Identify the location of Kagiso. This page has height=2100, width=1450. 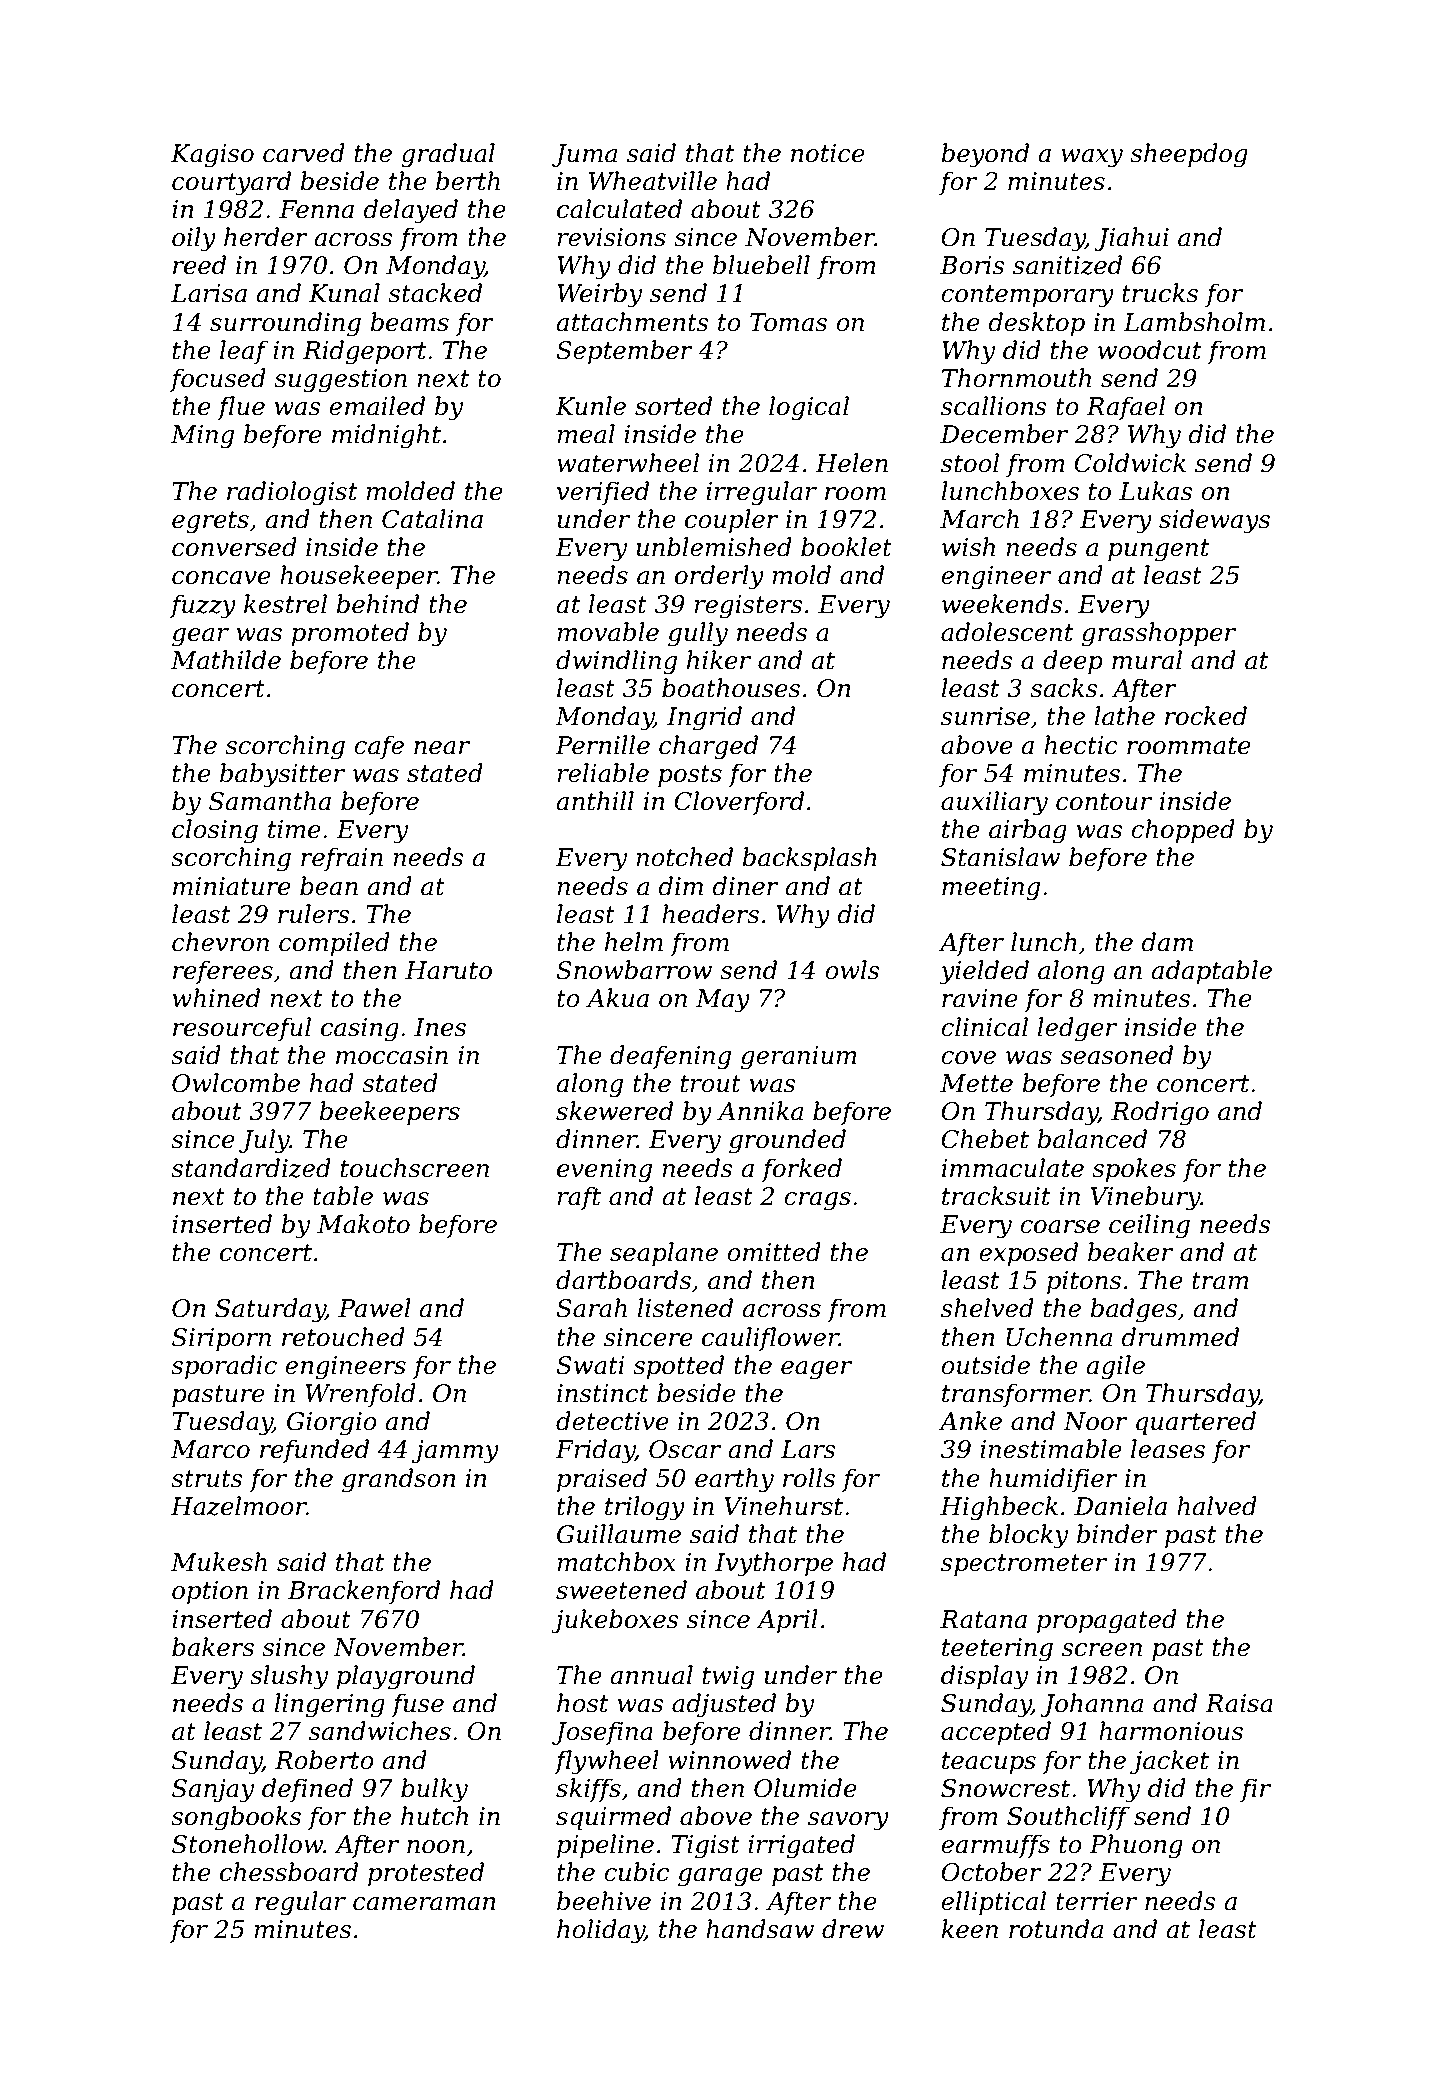
(212, 156).
